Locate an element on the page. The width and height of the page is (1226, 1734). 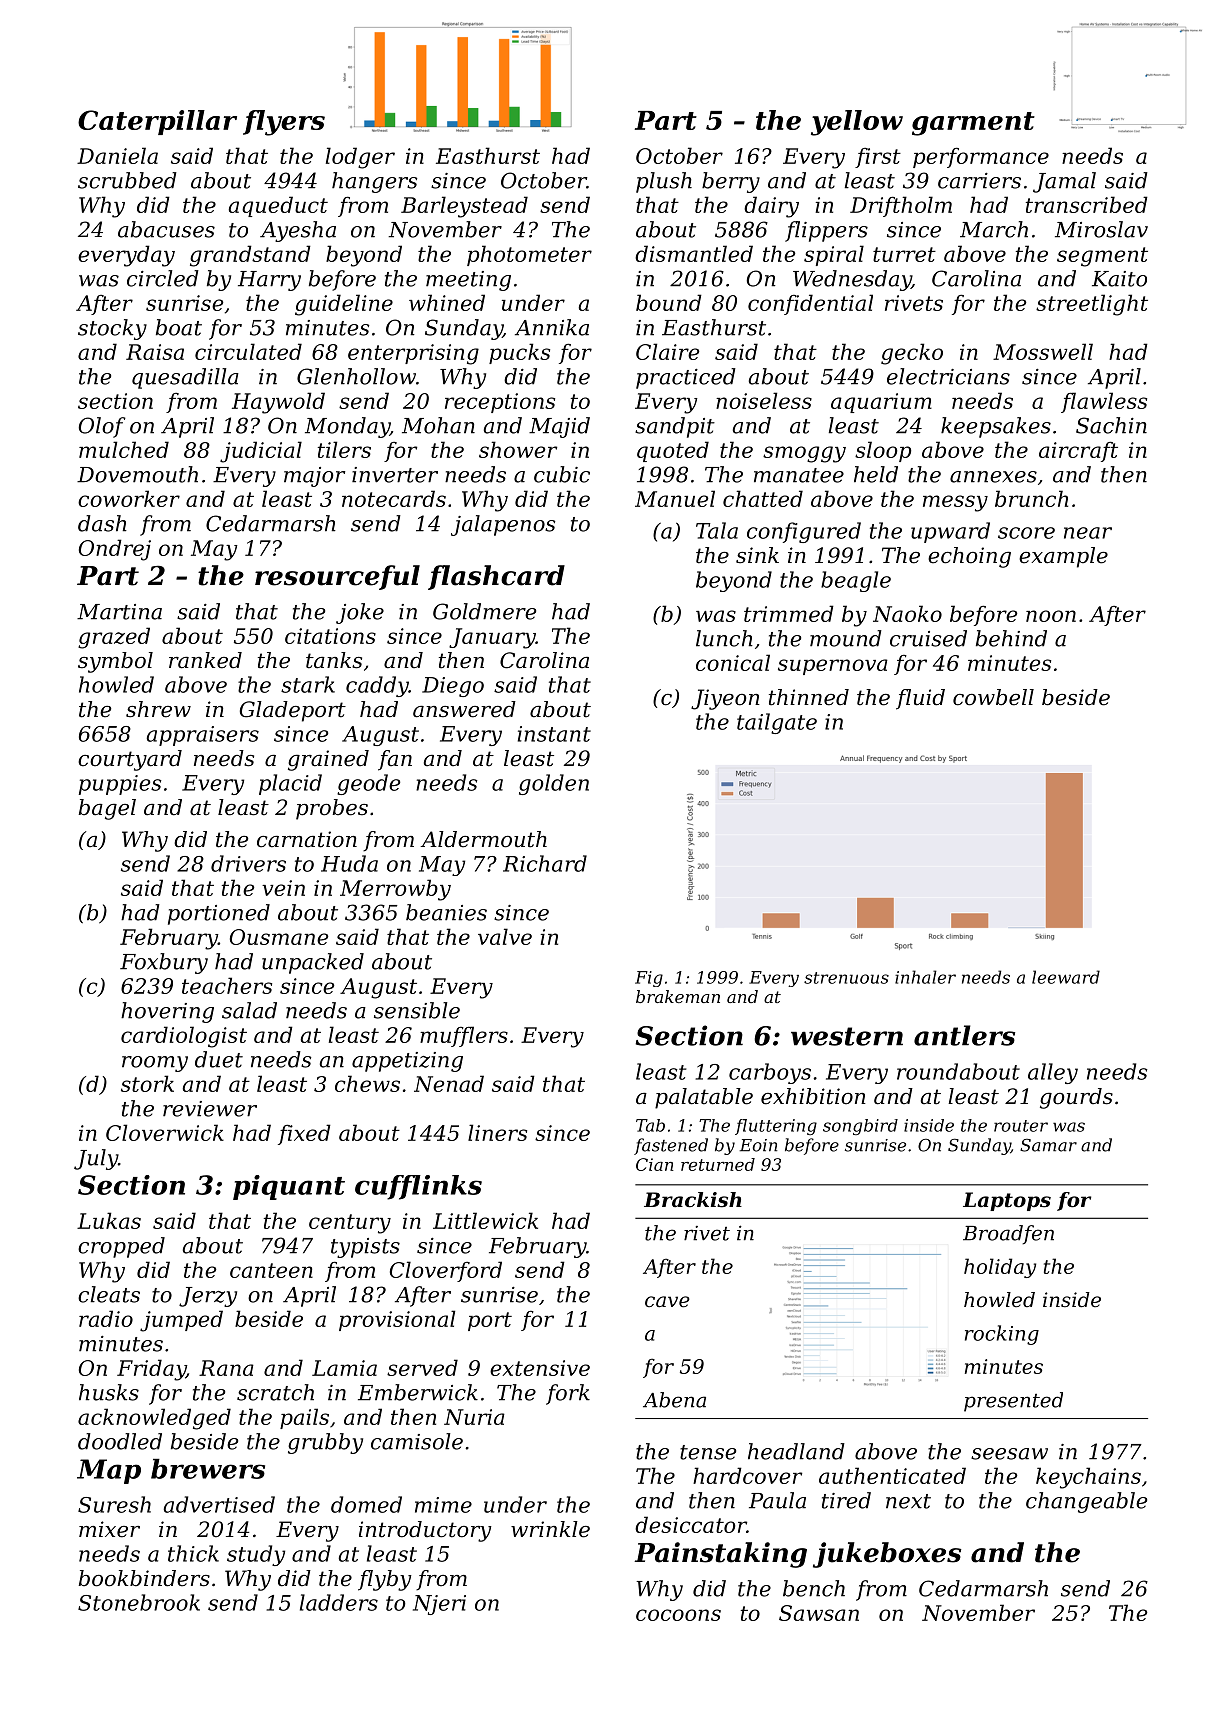
Martina is located at coordinates (119, 612).
